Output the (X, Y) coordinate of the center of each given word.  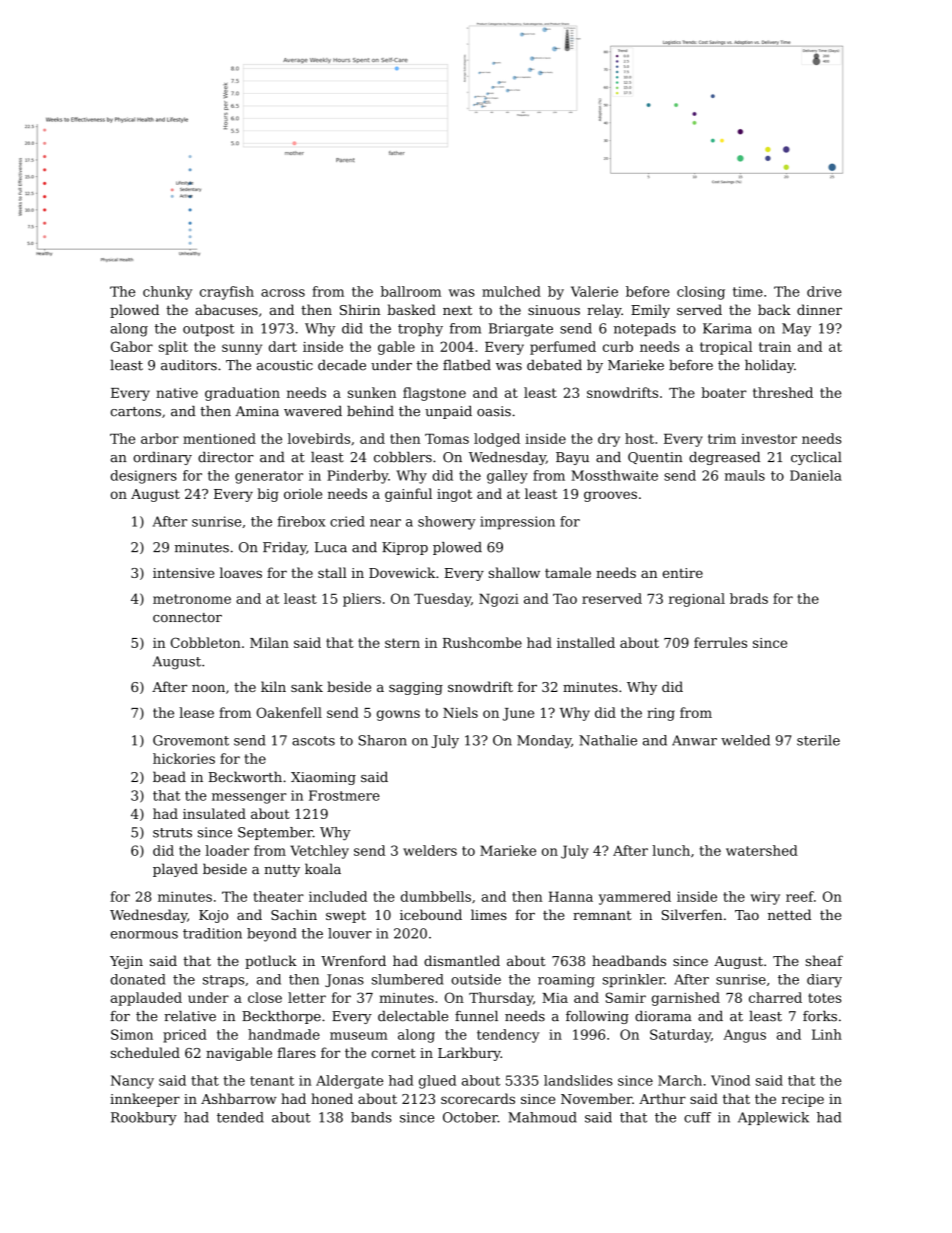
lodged (497, 440)
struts (172, 833)
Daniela (816, 475)
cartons (136, 412)
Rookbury (144, 1119)
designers (144, 477)
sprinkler (633, 980)
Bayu (572, 458)
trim (722, 439)
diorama (663, 1016)
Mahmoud (542, 1117)
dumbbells (436, 896)
